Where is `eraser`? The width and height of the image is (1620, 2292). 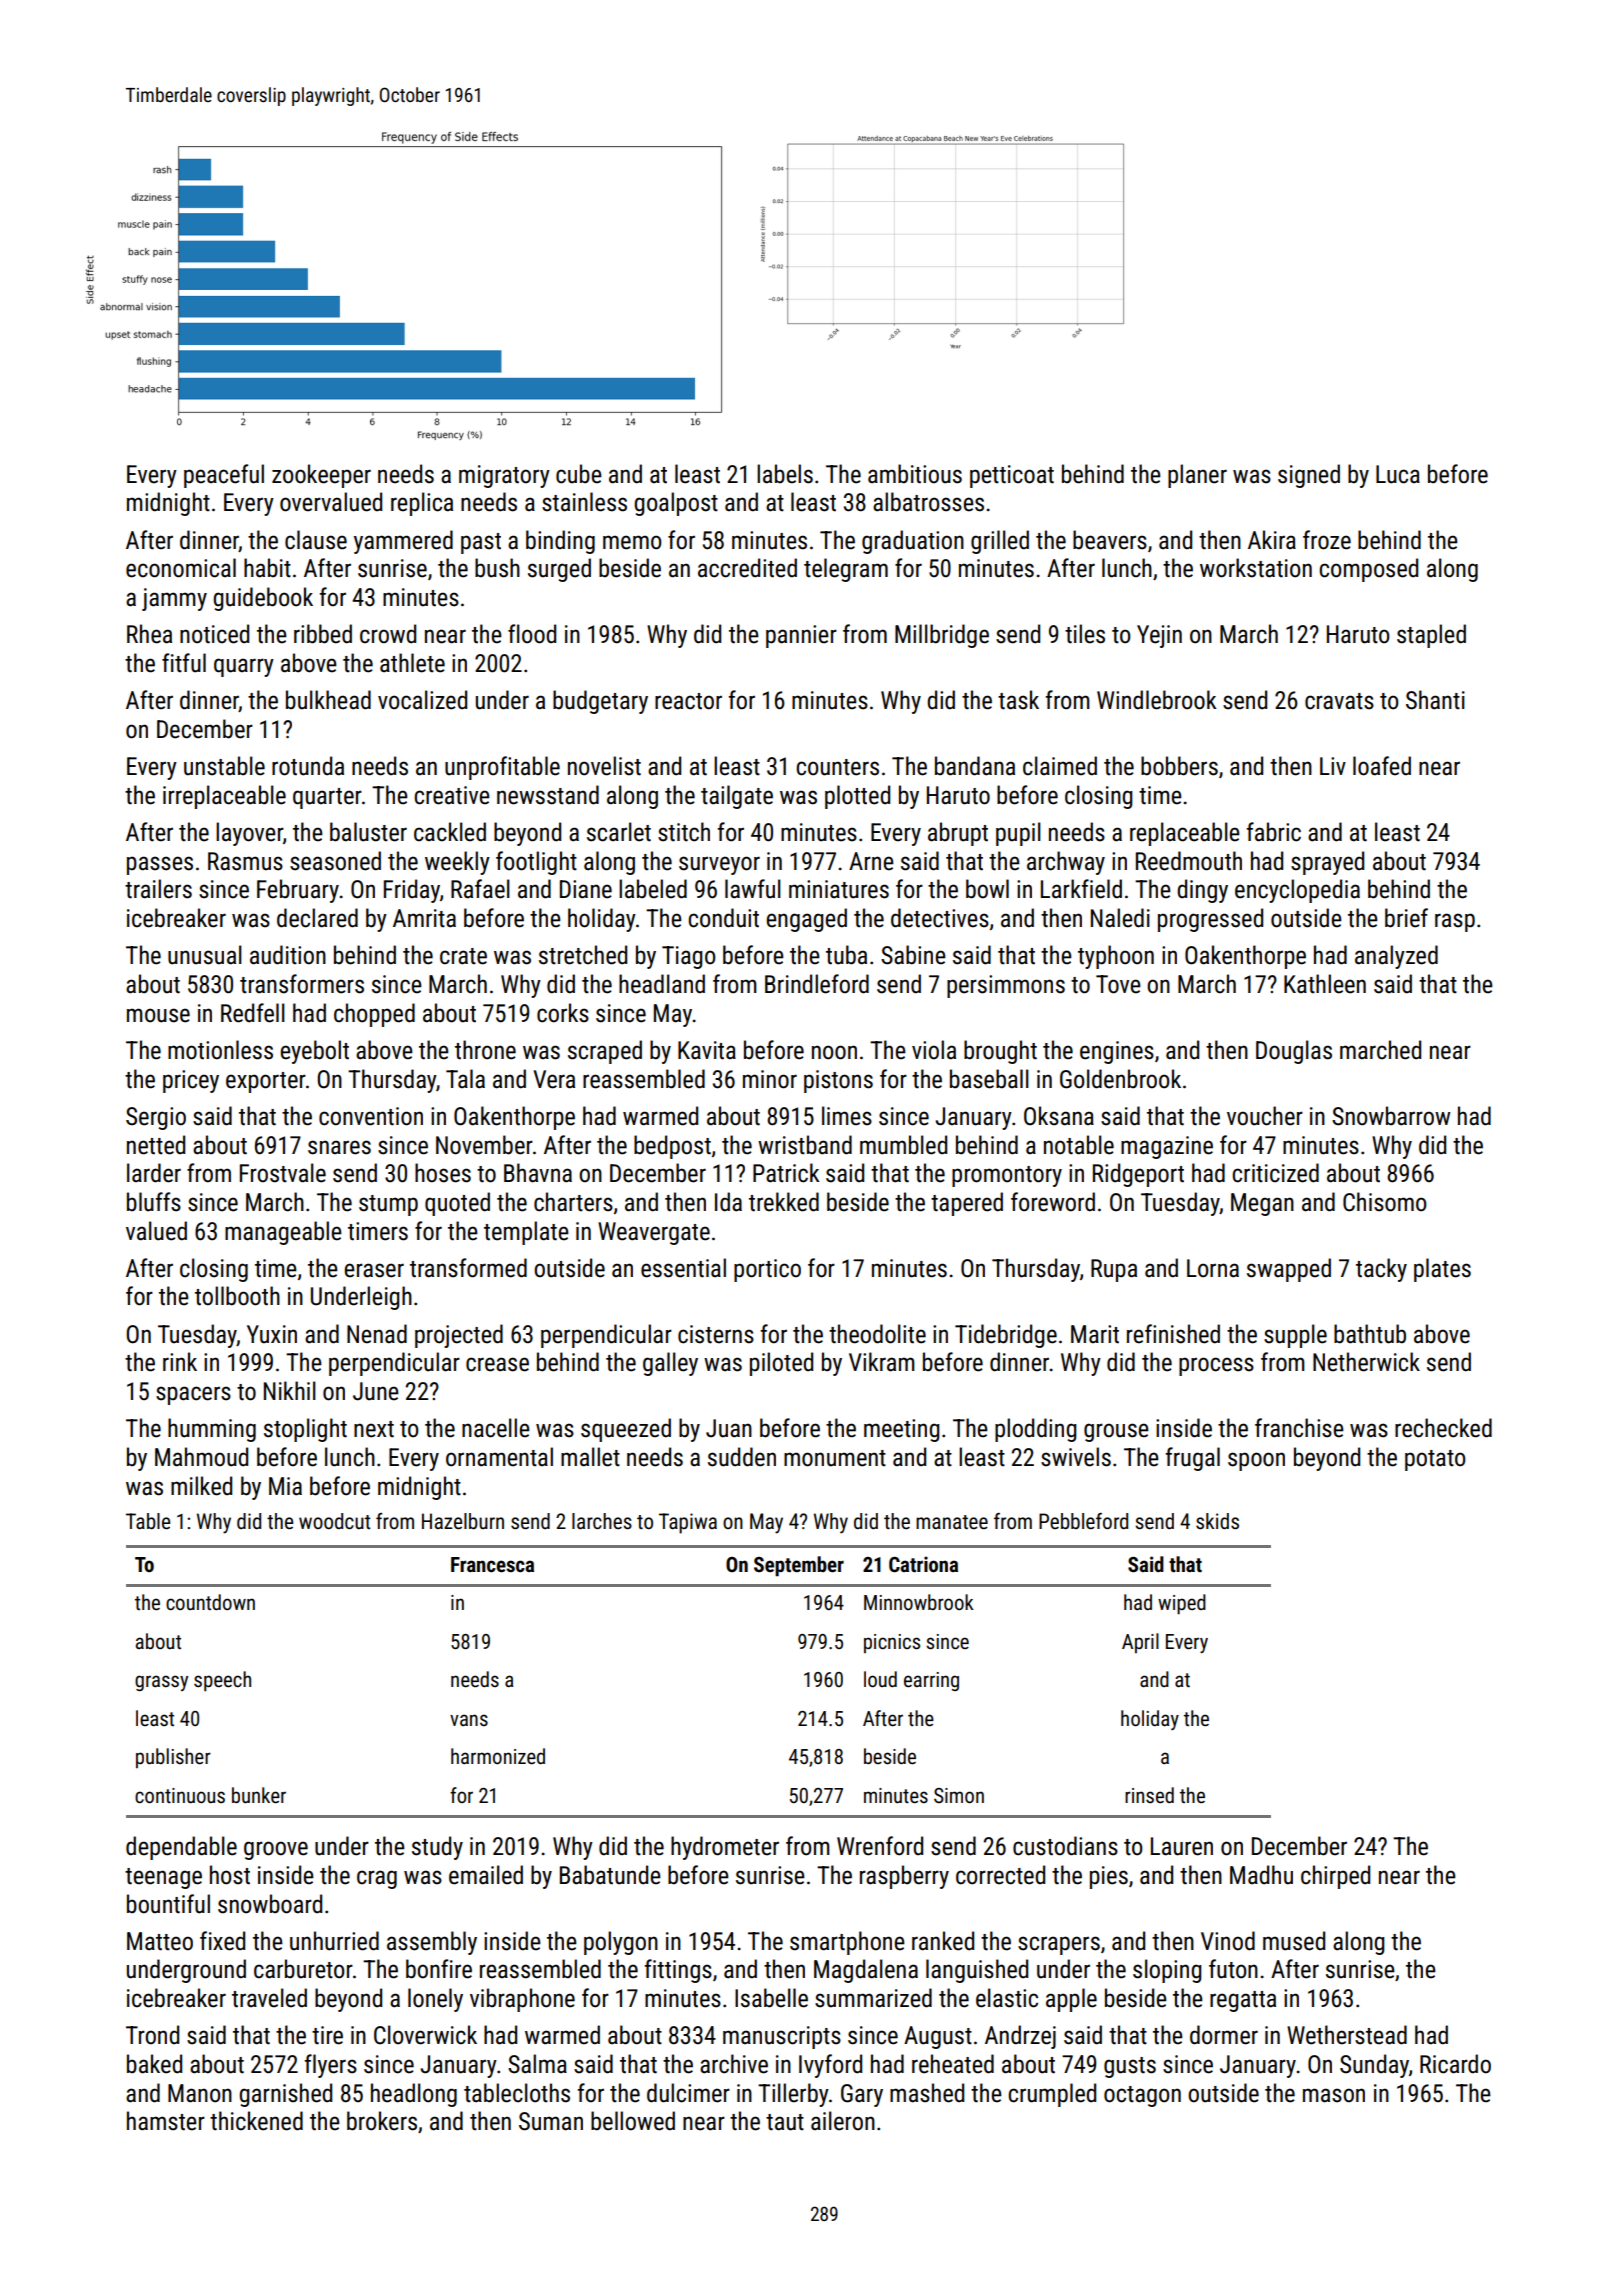 eraser is located at coordinates (374, 1270).
